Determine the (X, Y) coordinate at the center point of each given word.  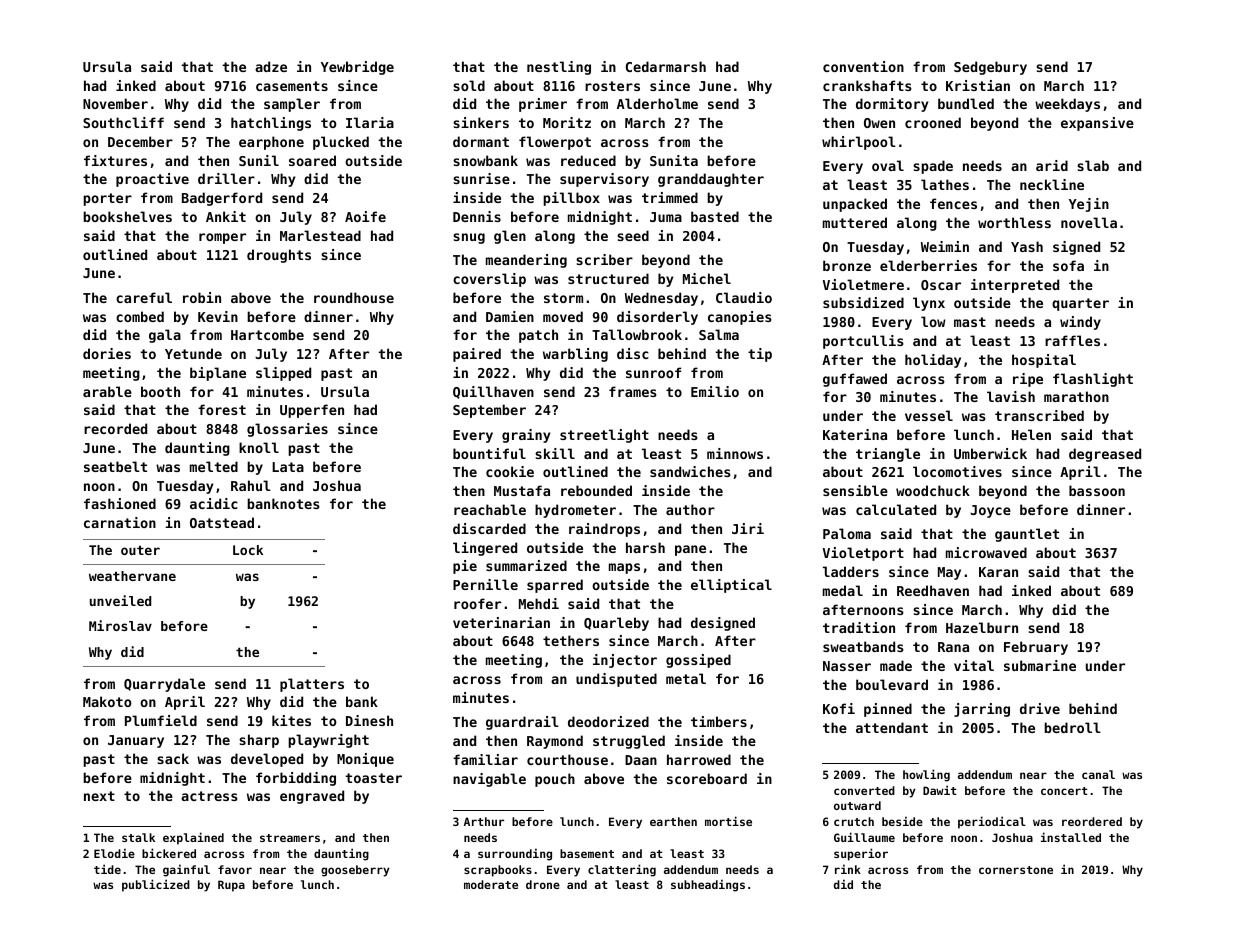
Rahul (251, 485)
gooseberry (355, 871)
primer (543, 105)
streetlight (604, 436)
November (115, 103)
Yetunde (193, 353)
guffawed (855, 380)
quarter (1080, 304)
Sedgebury (990, 68)
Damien (510, 316)
